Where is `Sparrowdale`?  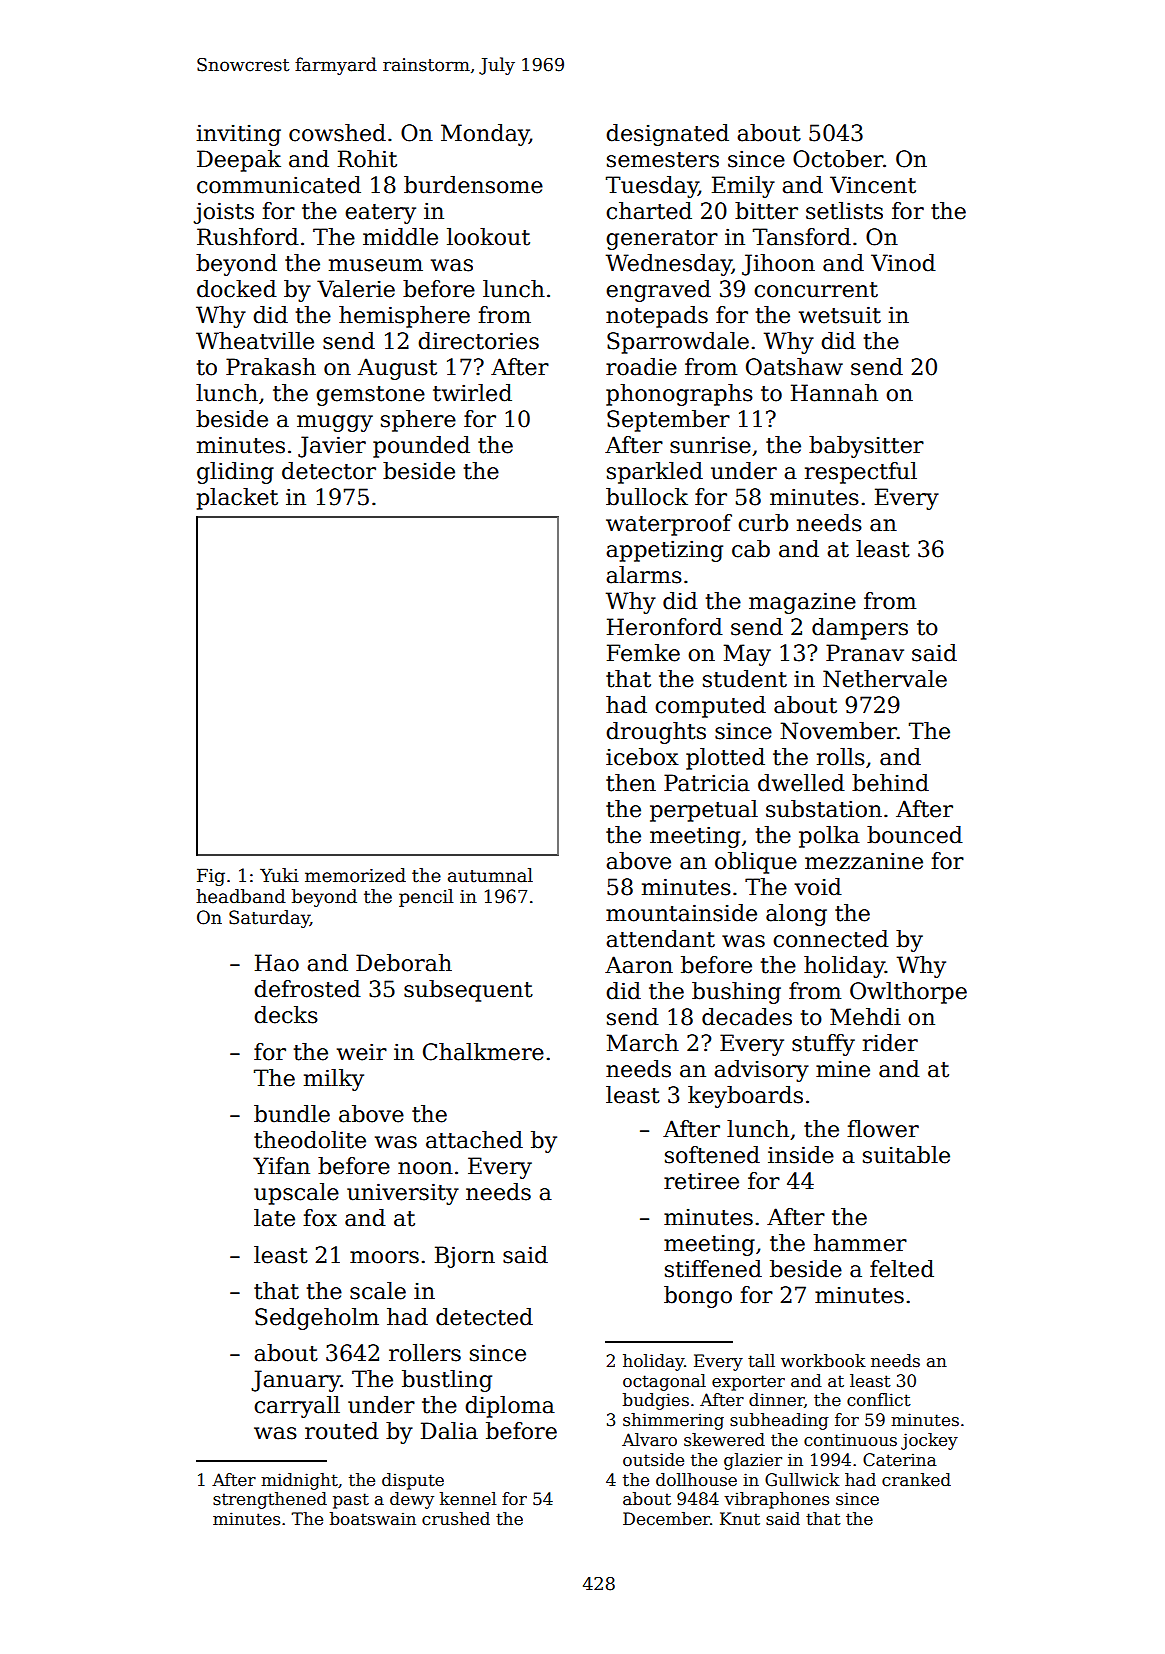
Sparrowdale is located at coordinates (678, 343).
